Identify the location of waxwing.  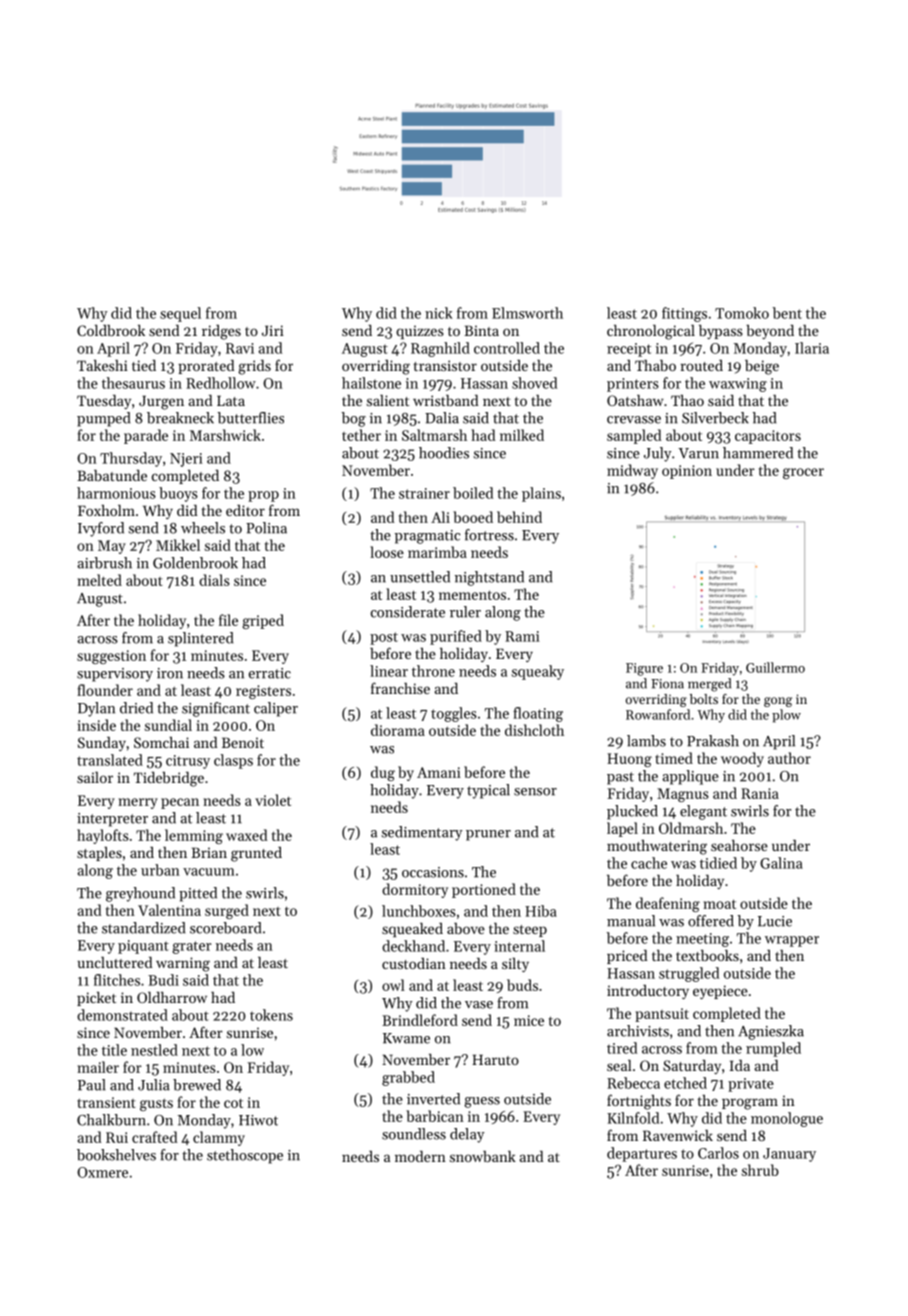
(738, 385).
